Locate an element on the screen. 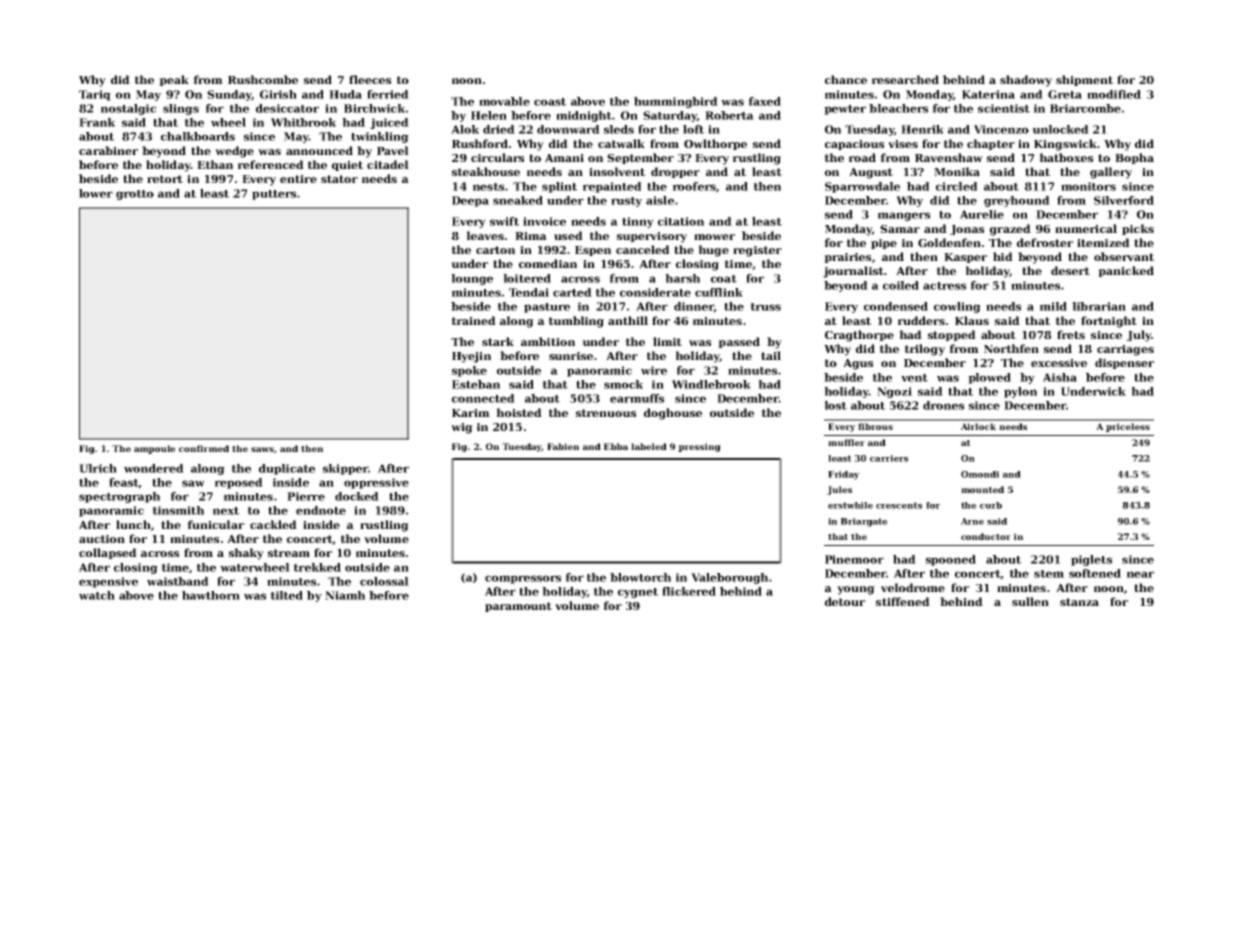 This screenshot has height=952, width=1233. earmuffs is located at coordinates (637, 398).
